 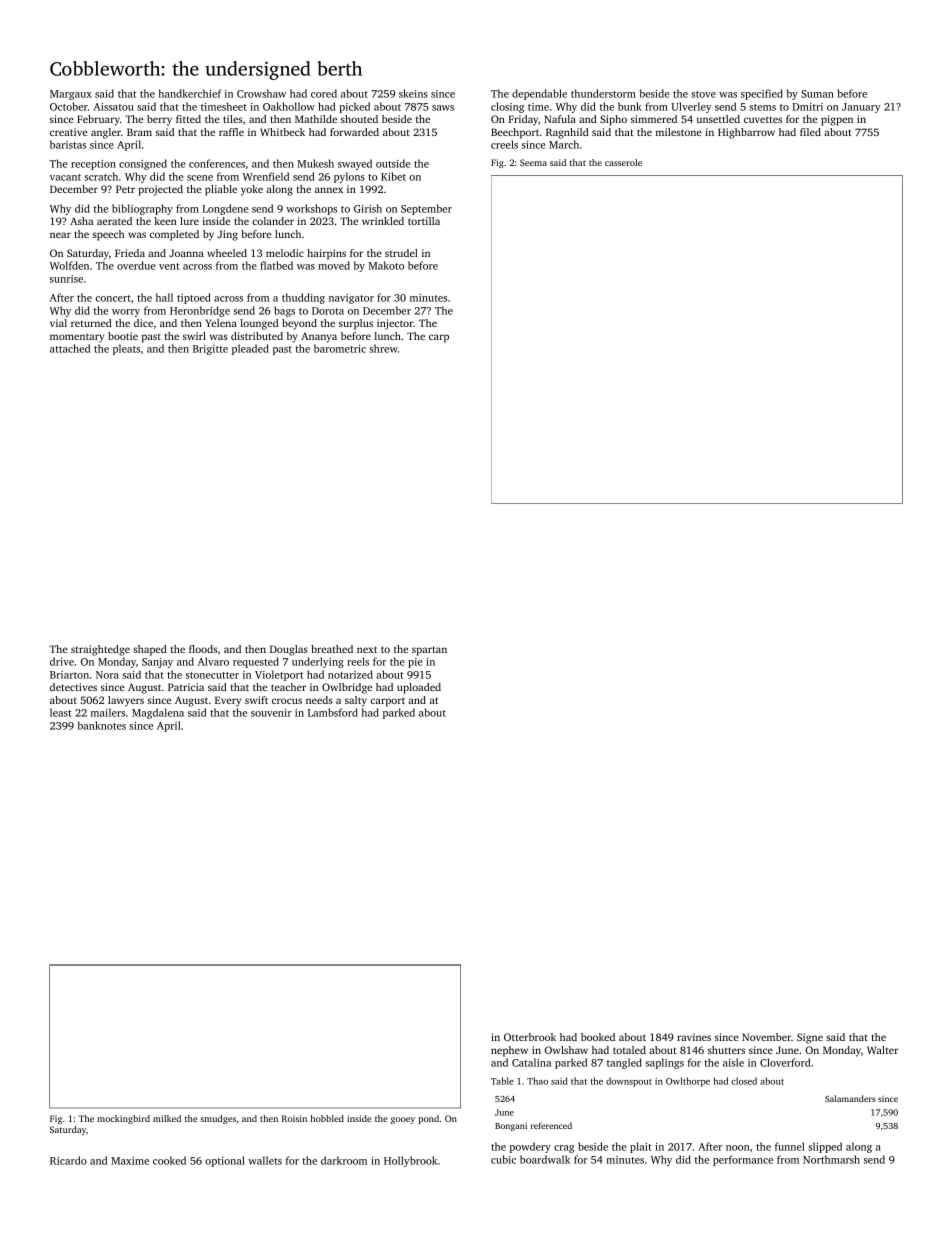 What do you see at coordinates (411, 1161) in the screenshot?
I see `Hollybrook` at bounding box center [411, 1161].
